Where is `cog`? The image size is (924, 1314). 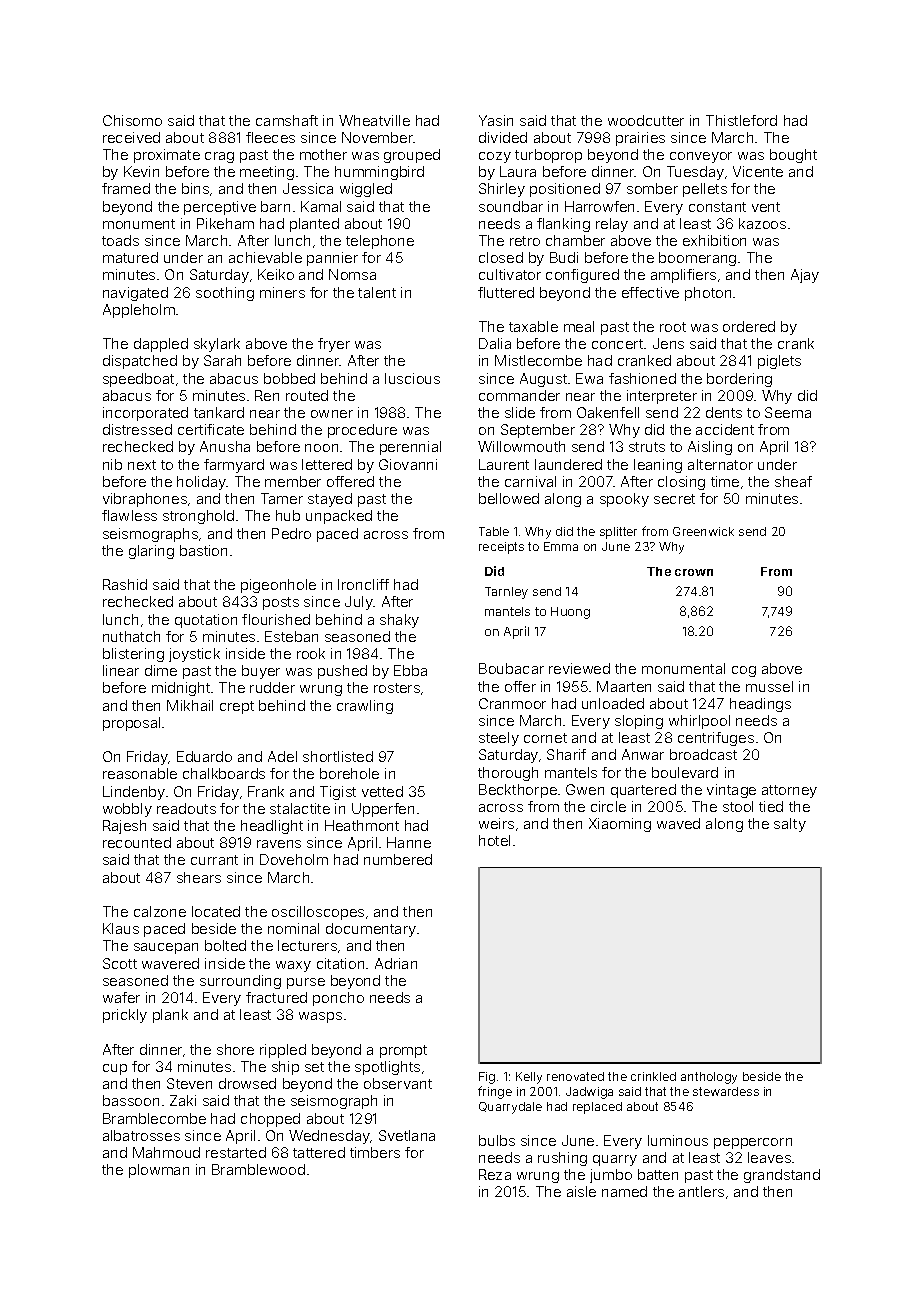 cog is located at coordinates (744, 671).
